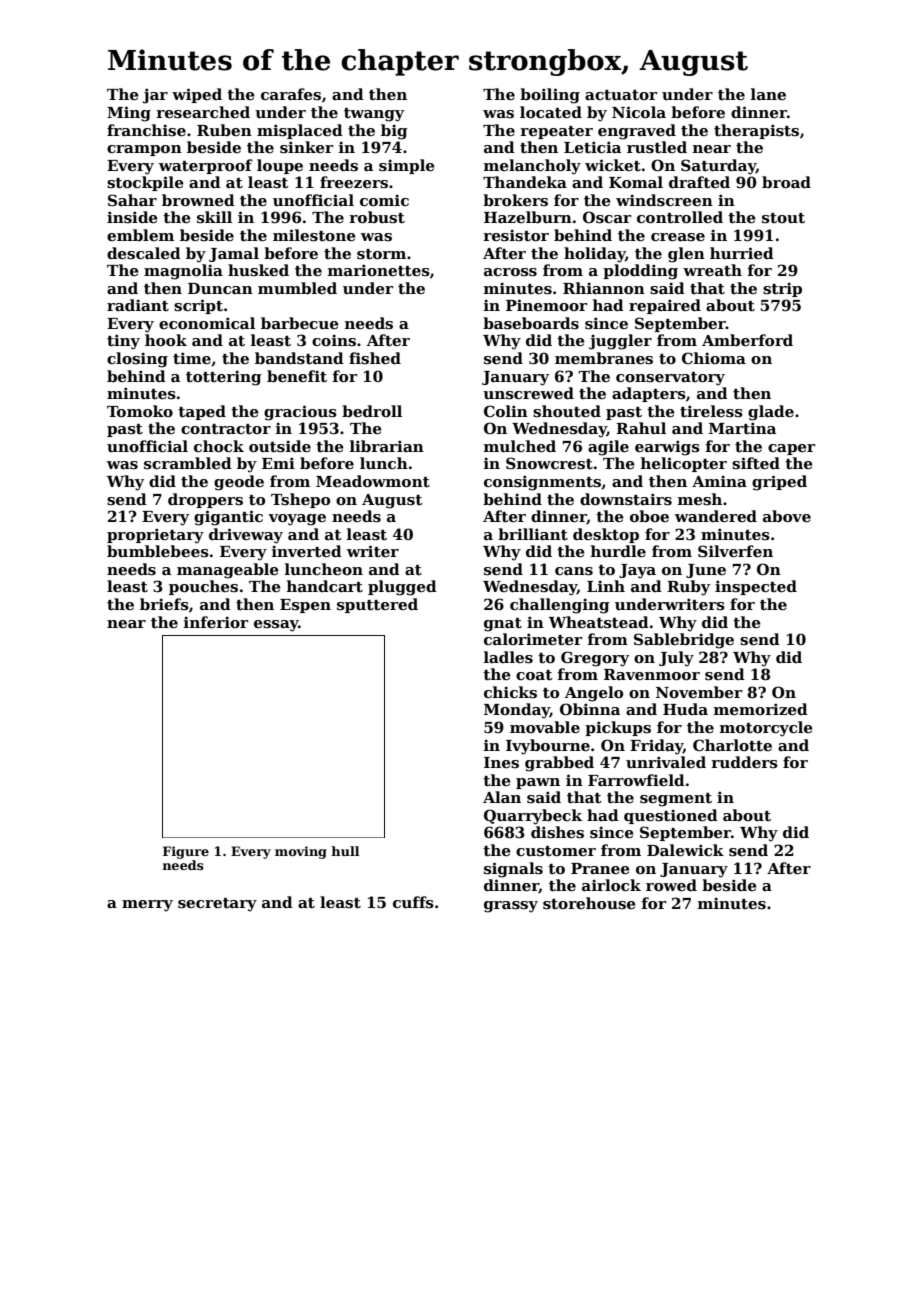  What do you see at coordinates (217, 905) in the screenshot?
I see `secretary` at bounding box center [217, 905].
